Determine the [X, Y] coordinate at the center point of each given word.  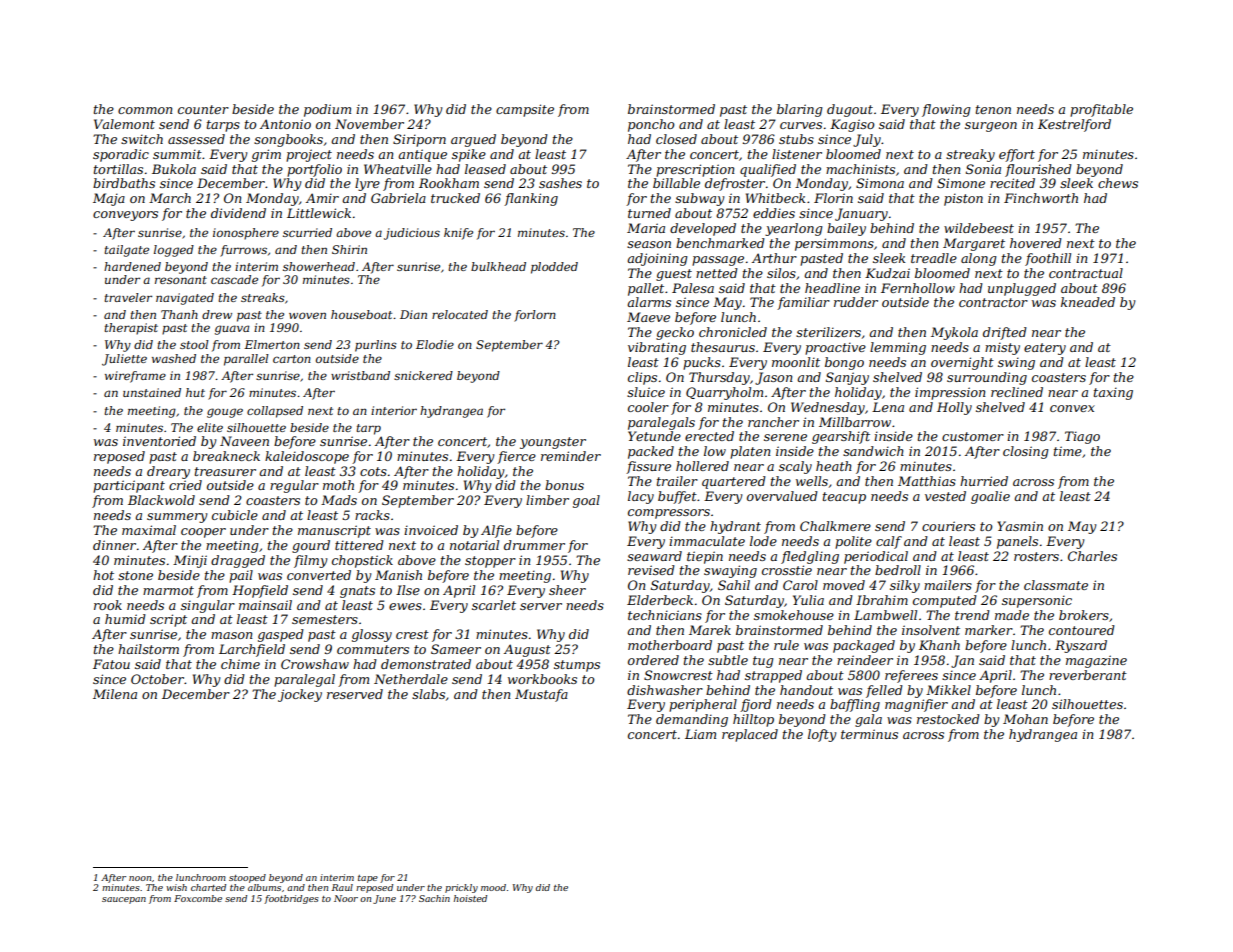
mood [493, 887]
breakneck [226, 456]
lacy [641, 497]
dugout [850, 110]
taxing [1113, 393]
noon [140, 878]
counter [203, 109]
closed [676, 139]
